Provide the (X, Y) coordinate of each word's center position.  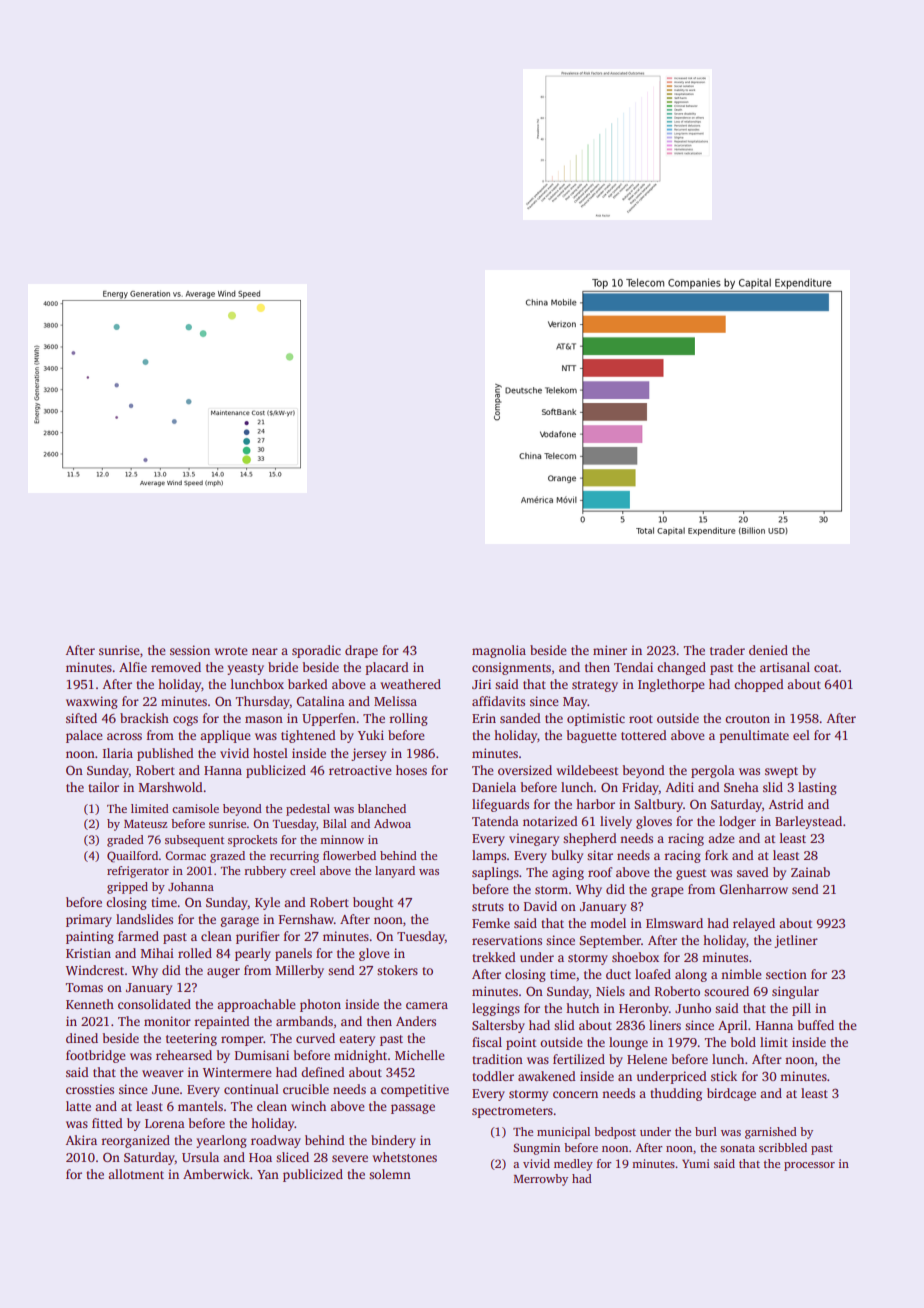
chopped (759, 685)
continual (251, 1089)
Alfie (133, 667)
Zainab (810, 872)
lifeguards (500, 805)
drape (361, 651)
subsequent (194, 841)
